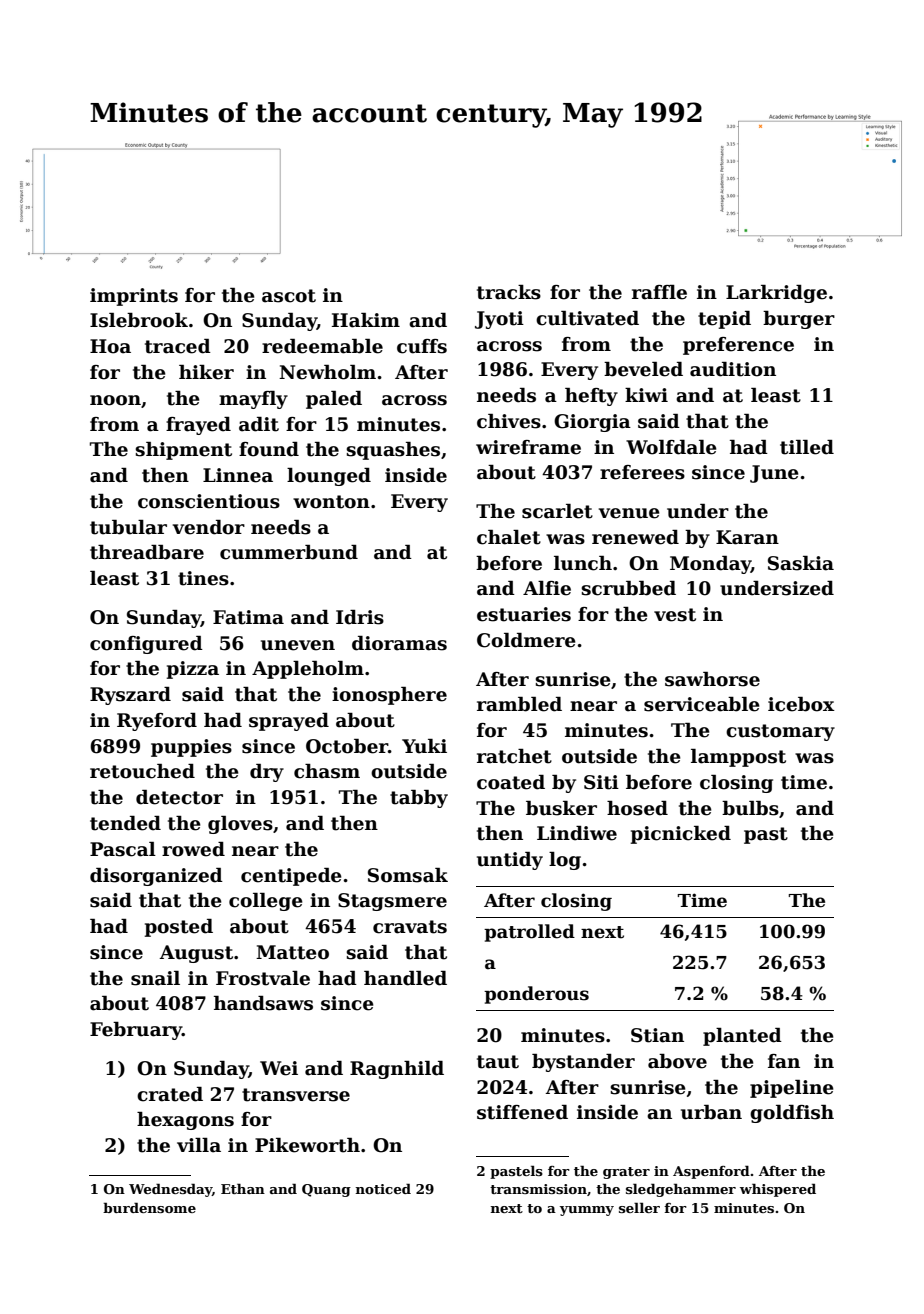  Describe the element at coordinates (565, 861) in the page. I see `log` at that location.
